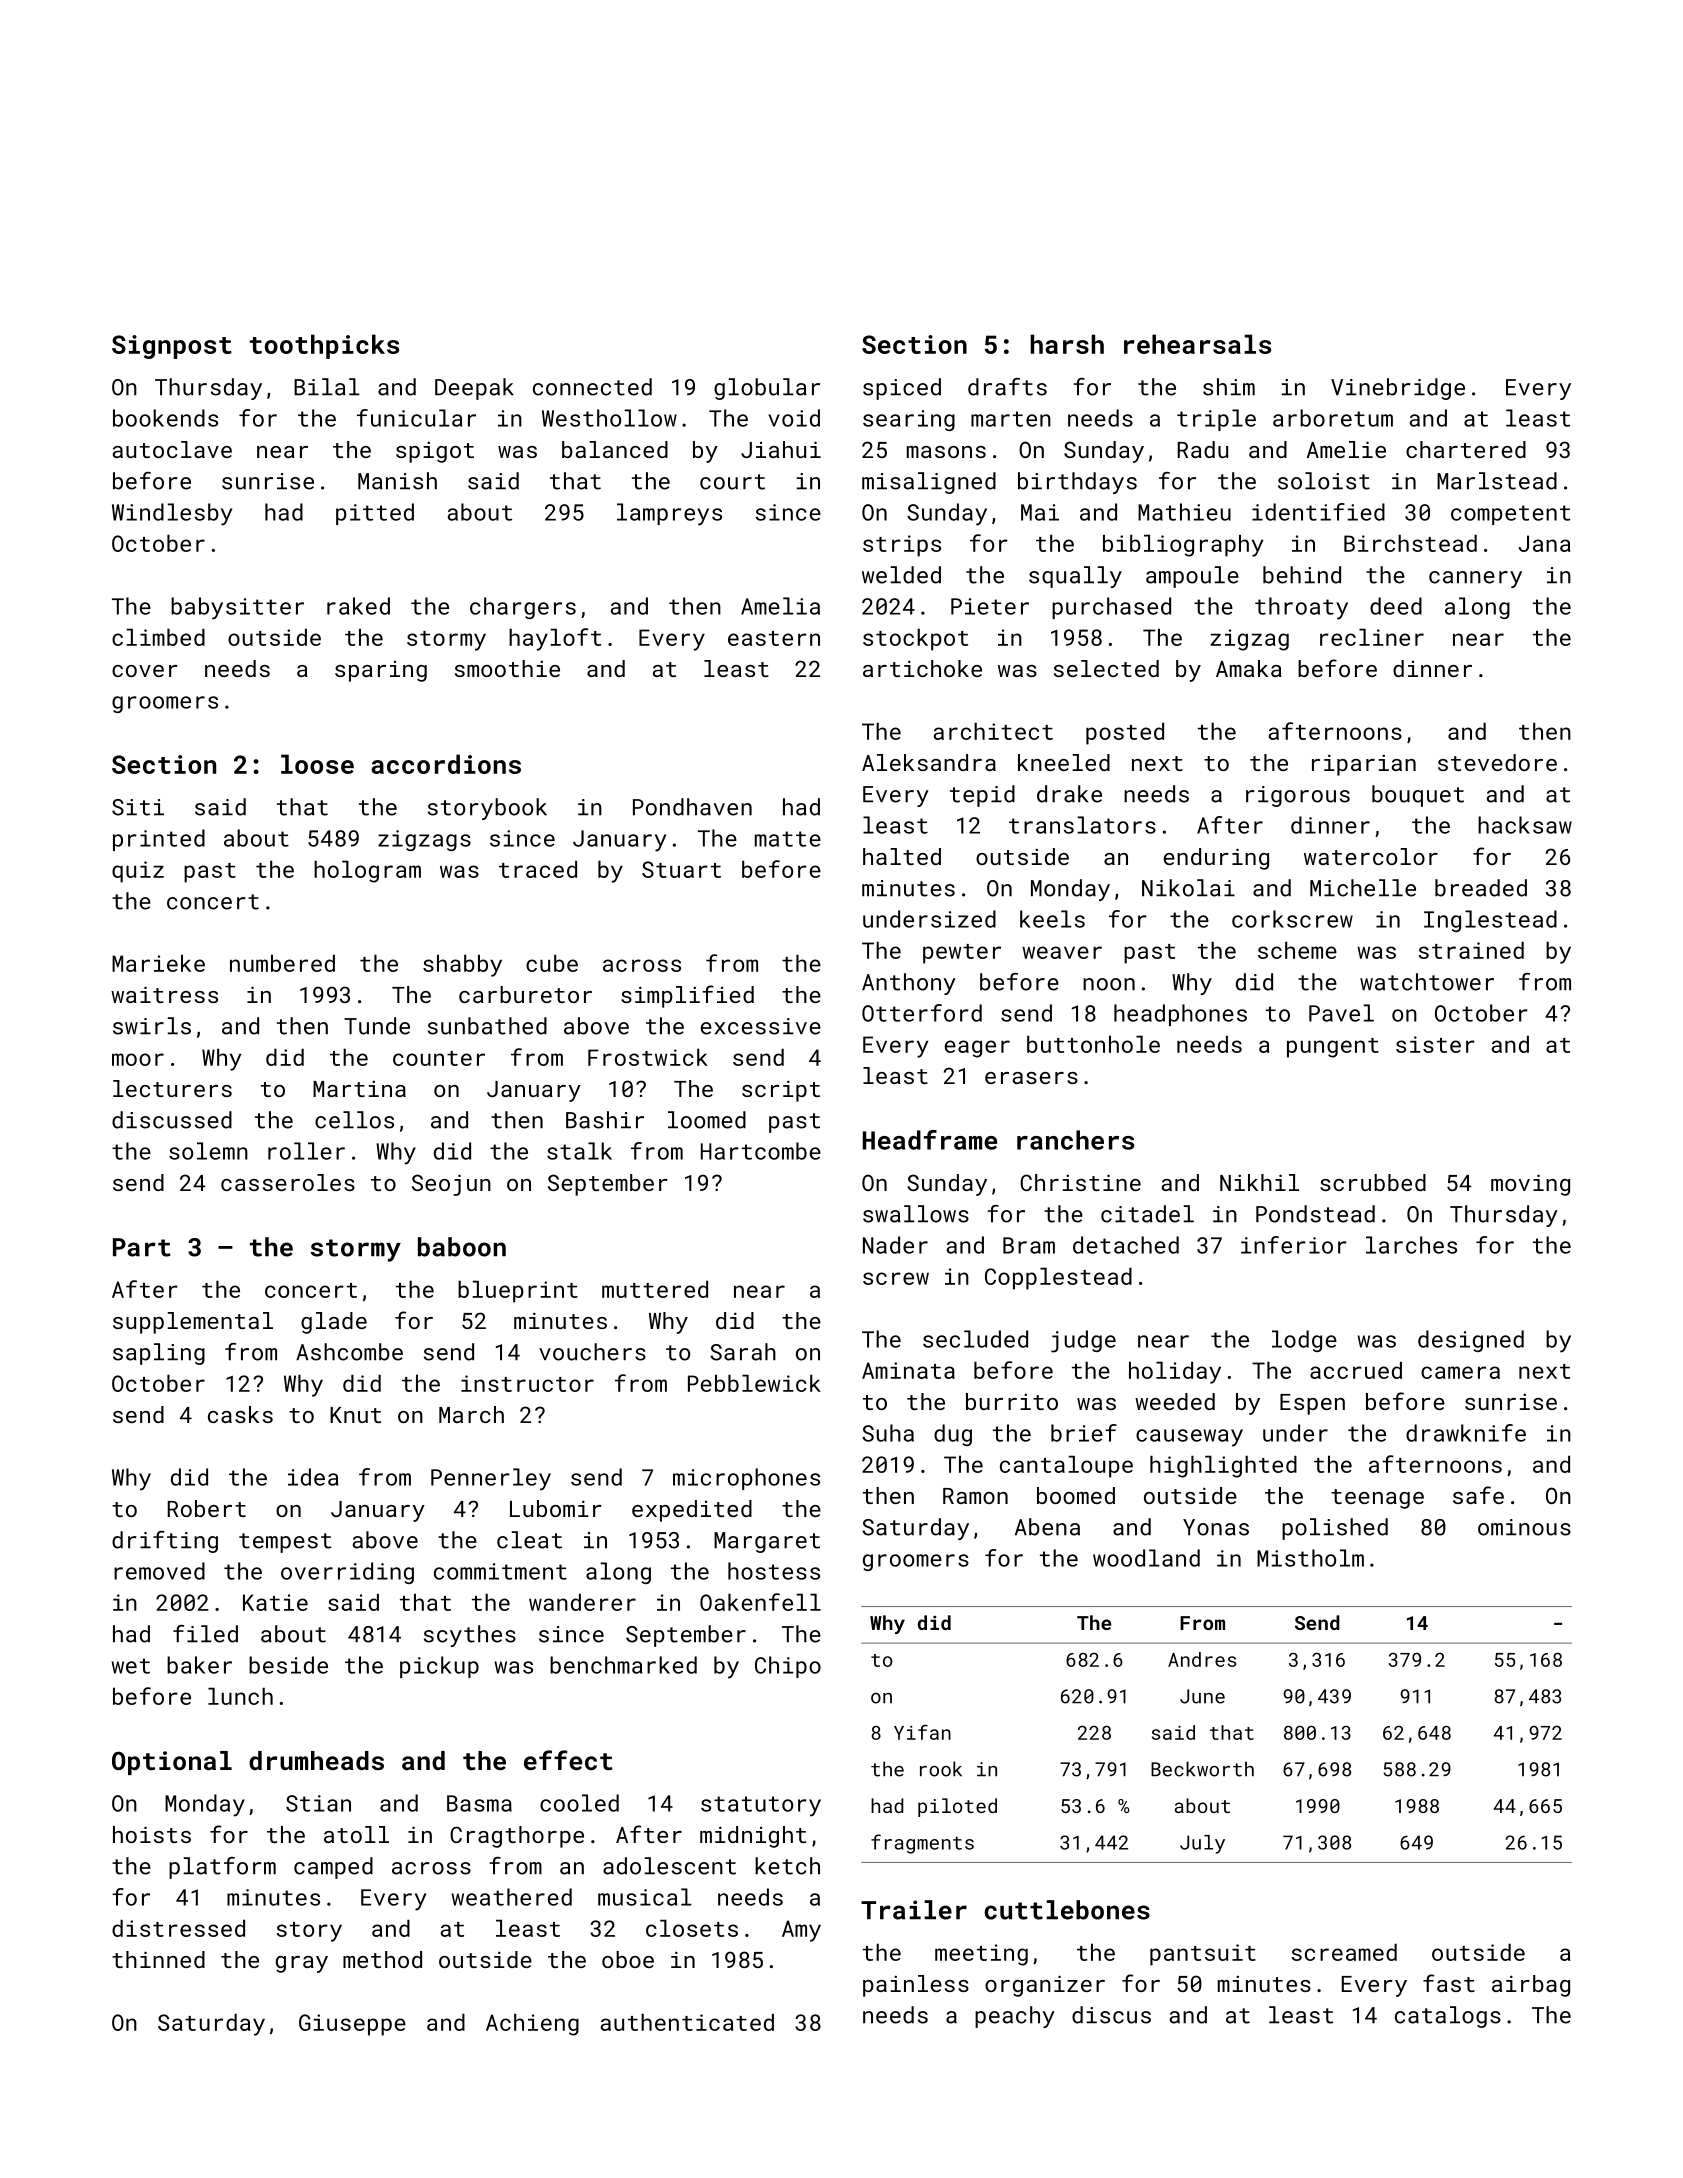  I want to click on Christine, so click(1080, 1182).
